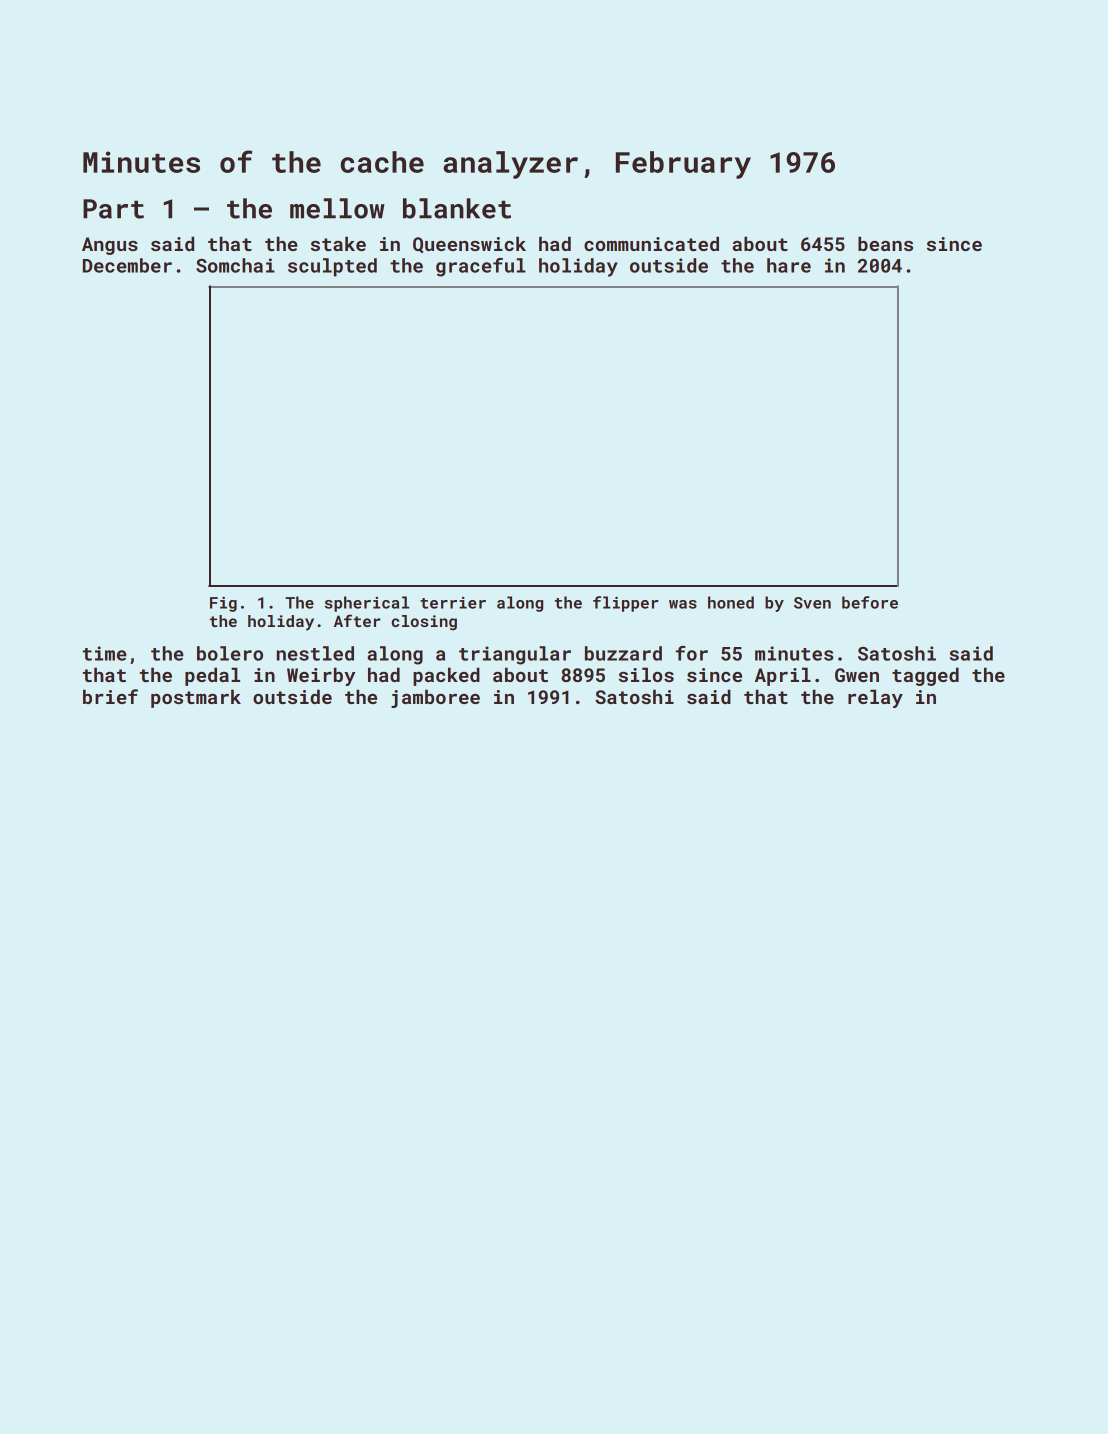 Image resolution: width=1108 pixels, height=1434 pixels. Describe the element at coordinates (651, 243) in the page. I see `communicated` at that location.
